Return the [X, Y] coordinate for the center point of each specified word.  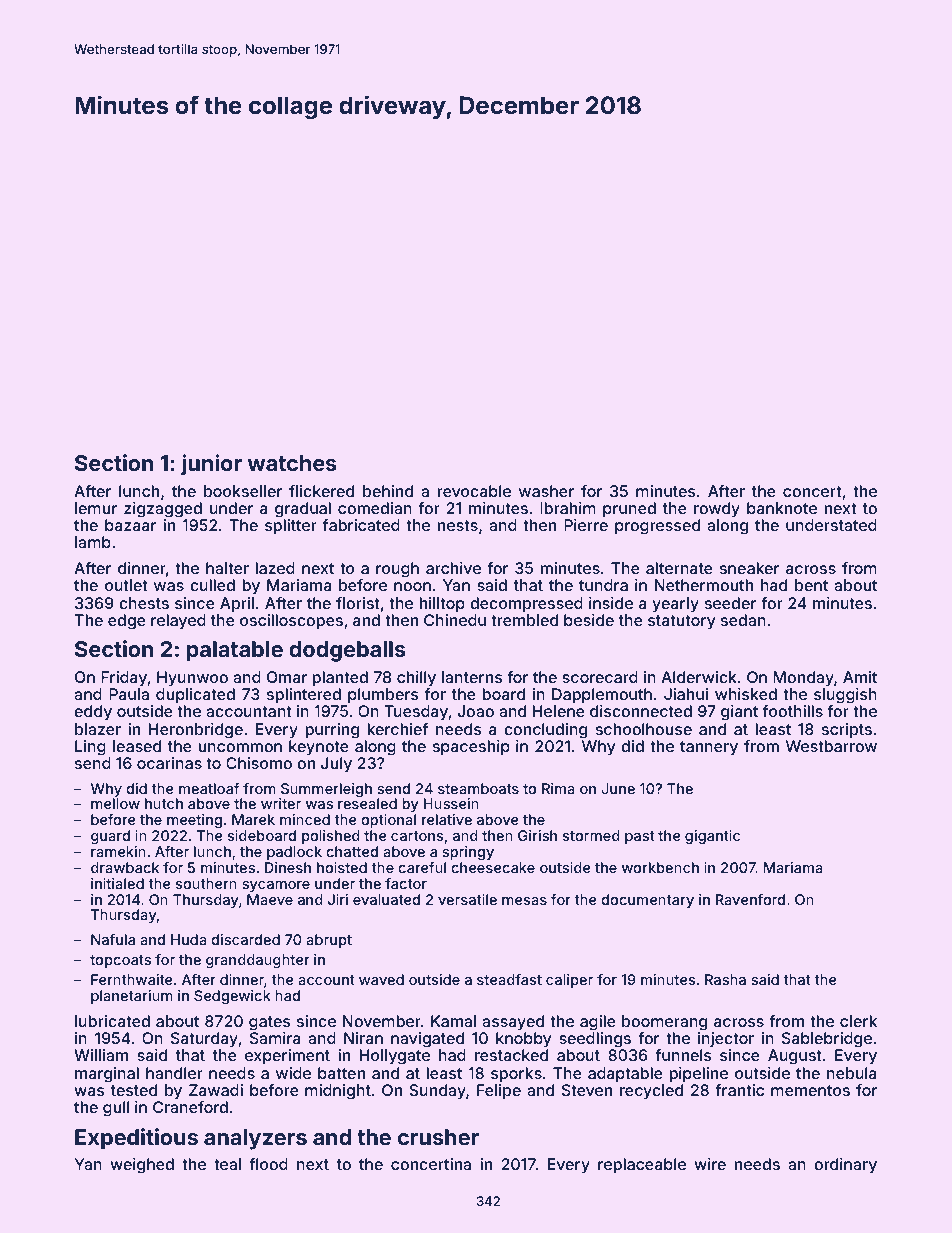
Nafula [113, 939]
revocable [474, 491]
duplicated [195, 696]
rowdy [717, 510]
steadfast [509, 979]
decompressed [526, 604]
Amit [860, 677]
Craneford [190, 1107]
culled [212, 585]
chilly [416, 679]
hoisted [342, 867]
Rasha [725, 979]
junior [211, 465]
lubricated [112, 1021]
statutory [682, 622]
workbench [660, 867]
